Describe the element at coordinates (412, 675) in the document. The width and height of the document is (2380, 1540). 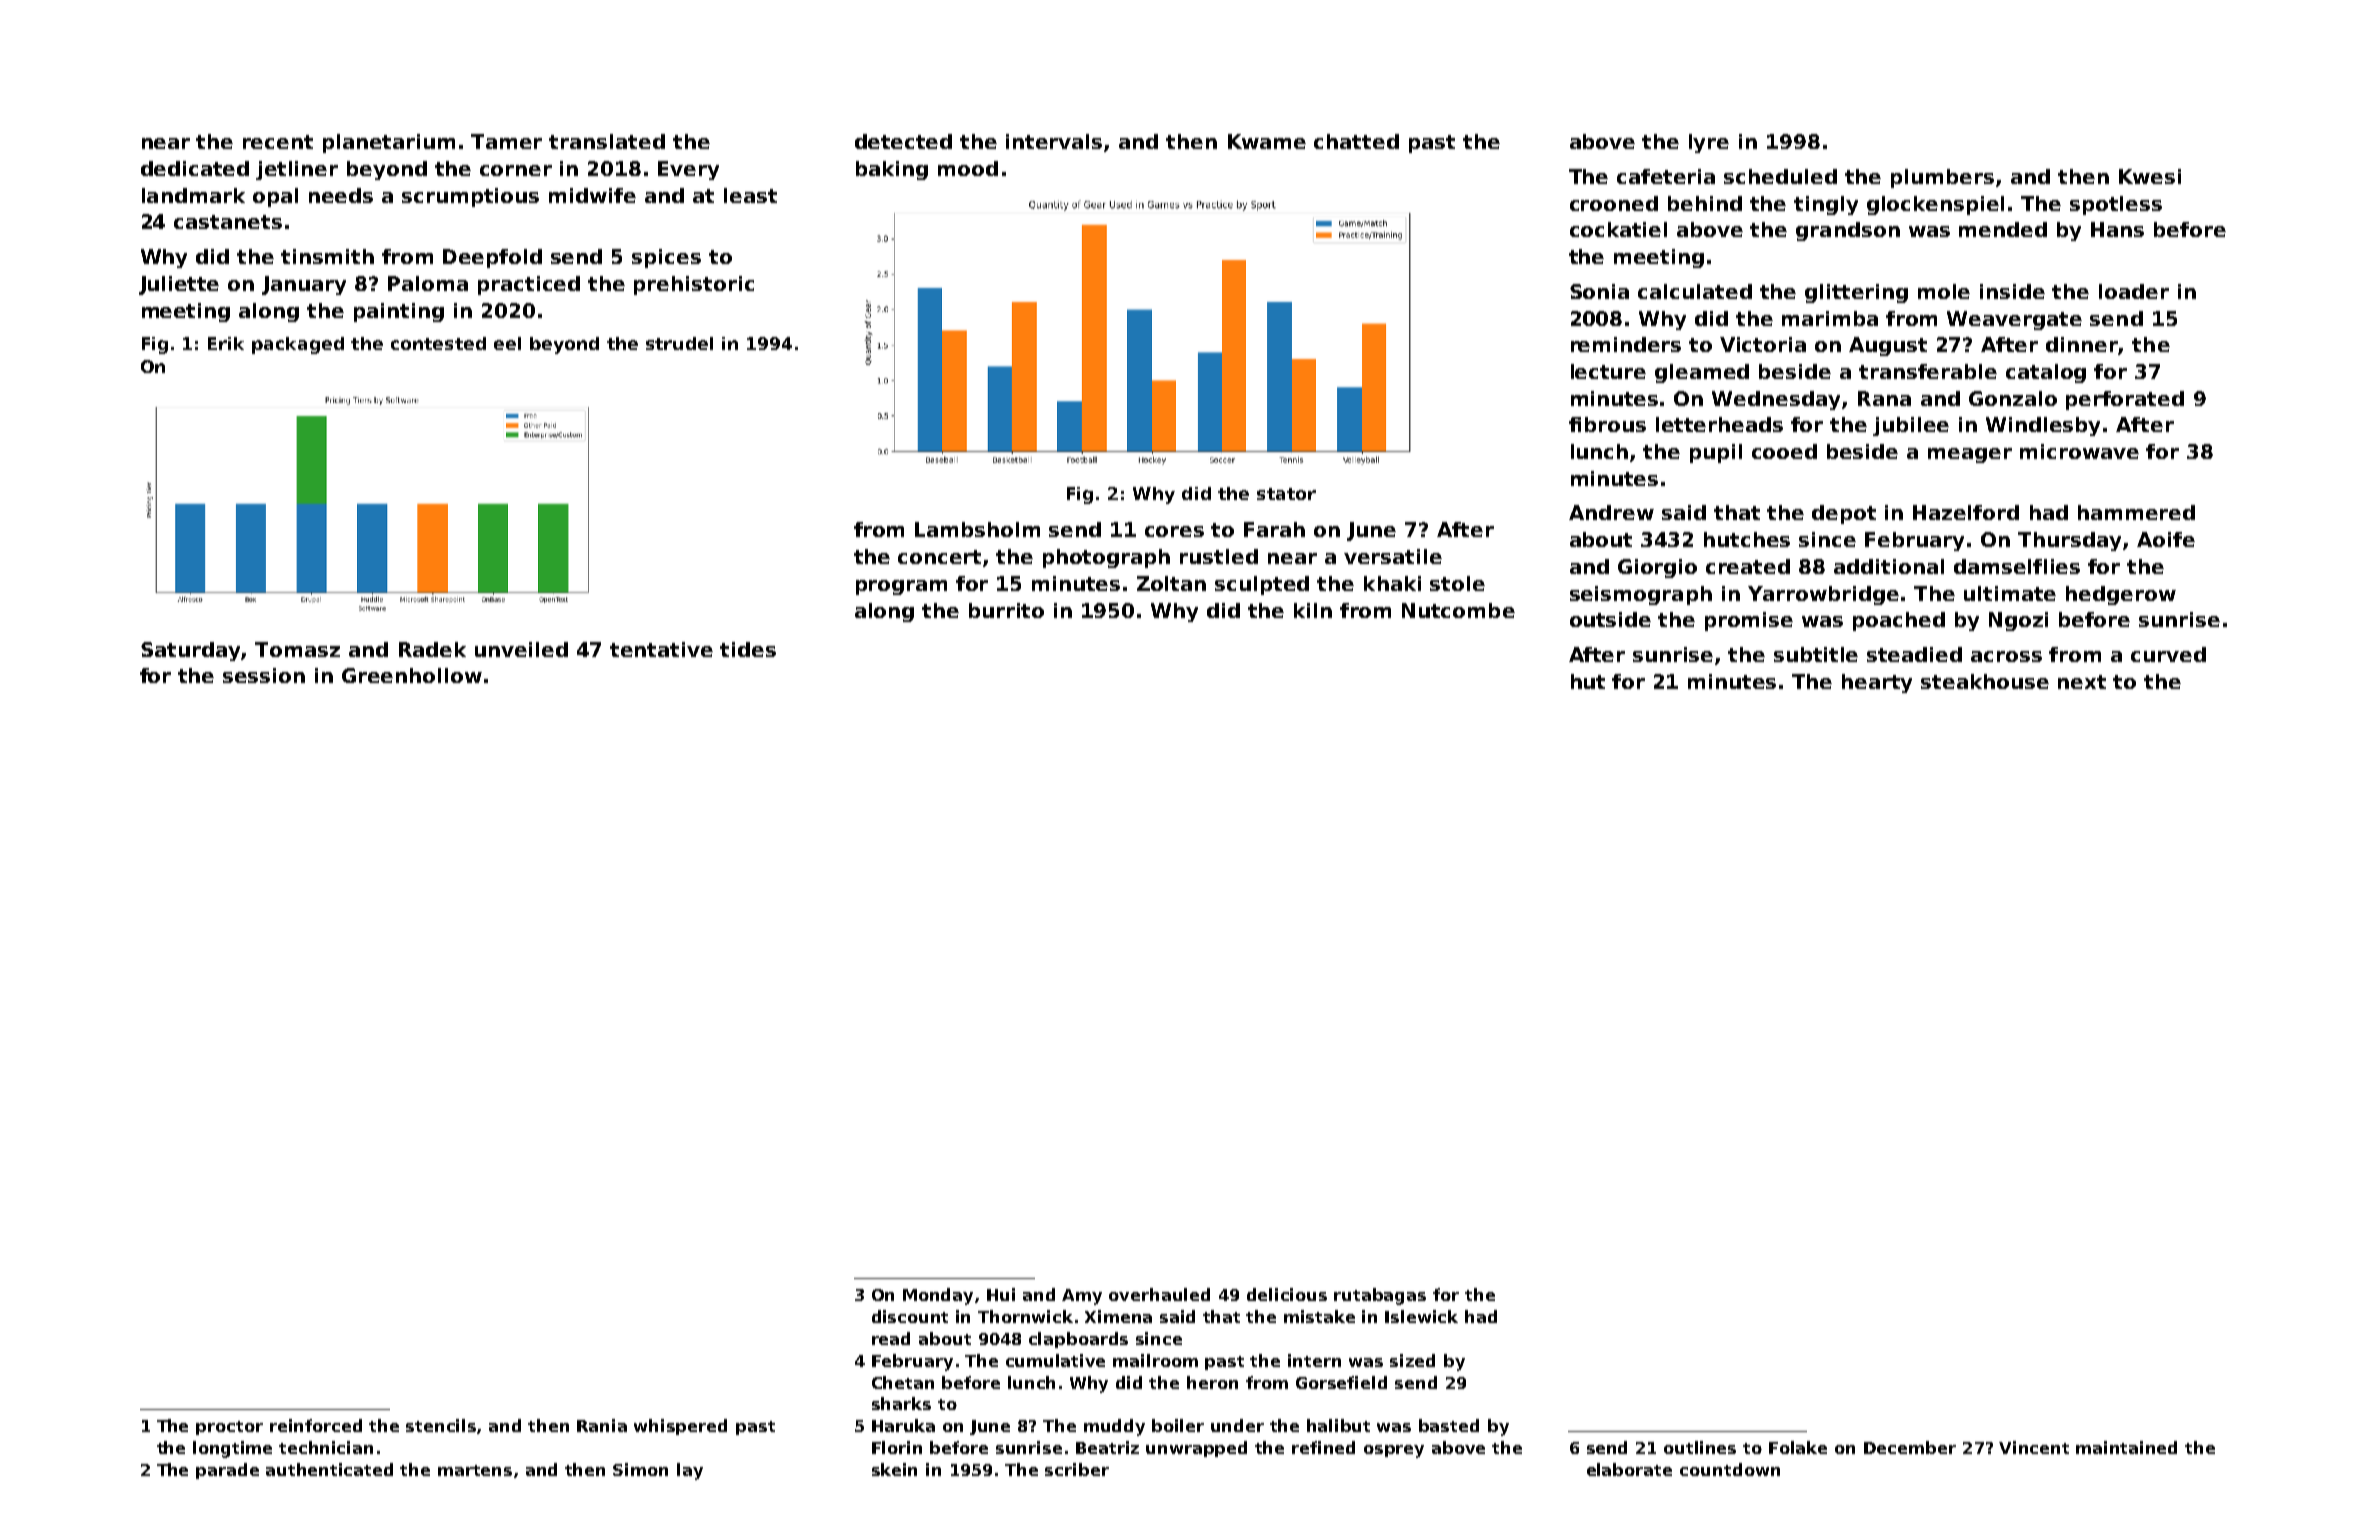
I see `Greenhollow` at that location.
